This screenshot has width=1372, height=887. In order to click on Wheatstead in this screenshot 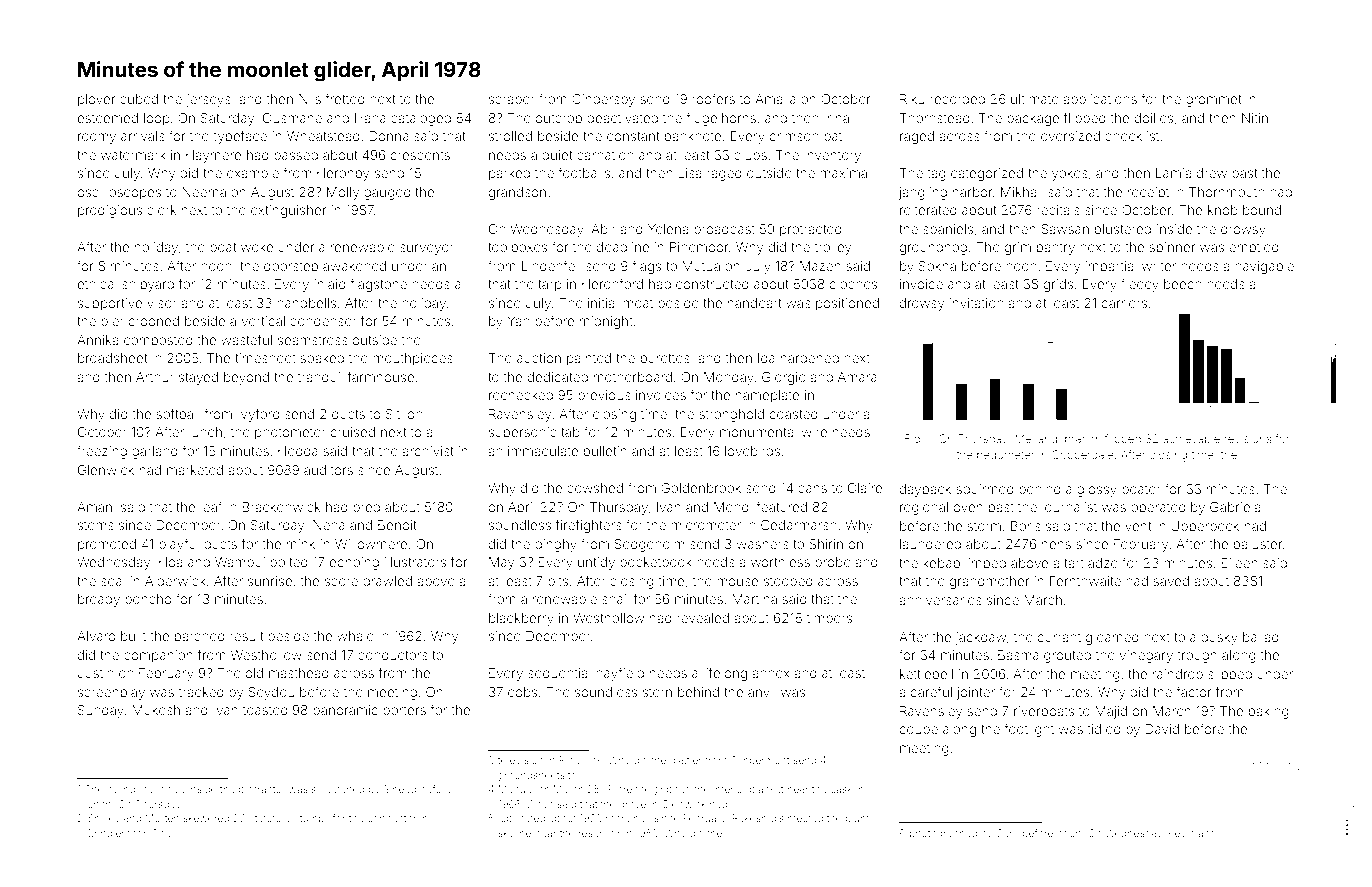, I will do `click(323, 136)`.
